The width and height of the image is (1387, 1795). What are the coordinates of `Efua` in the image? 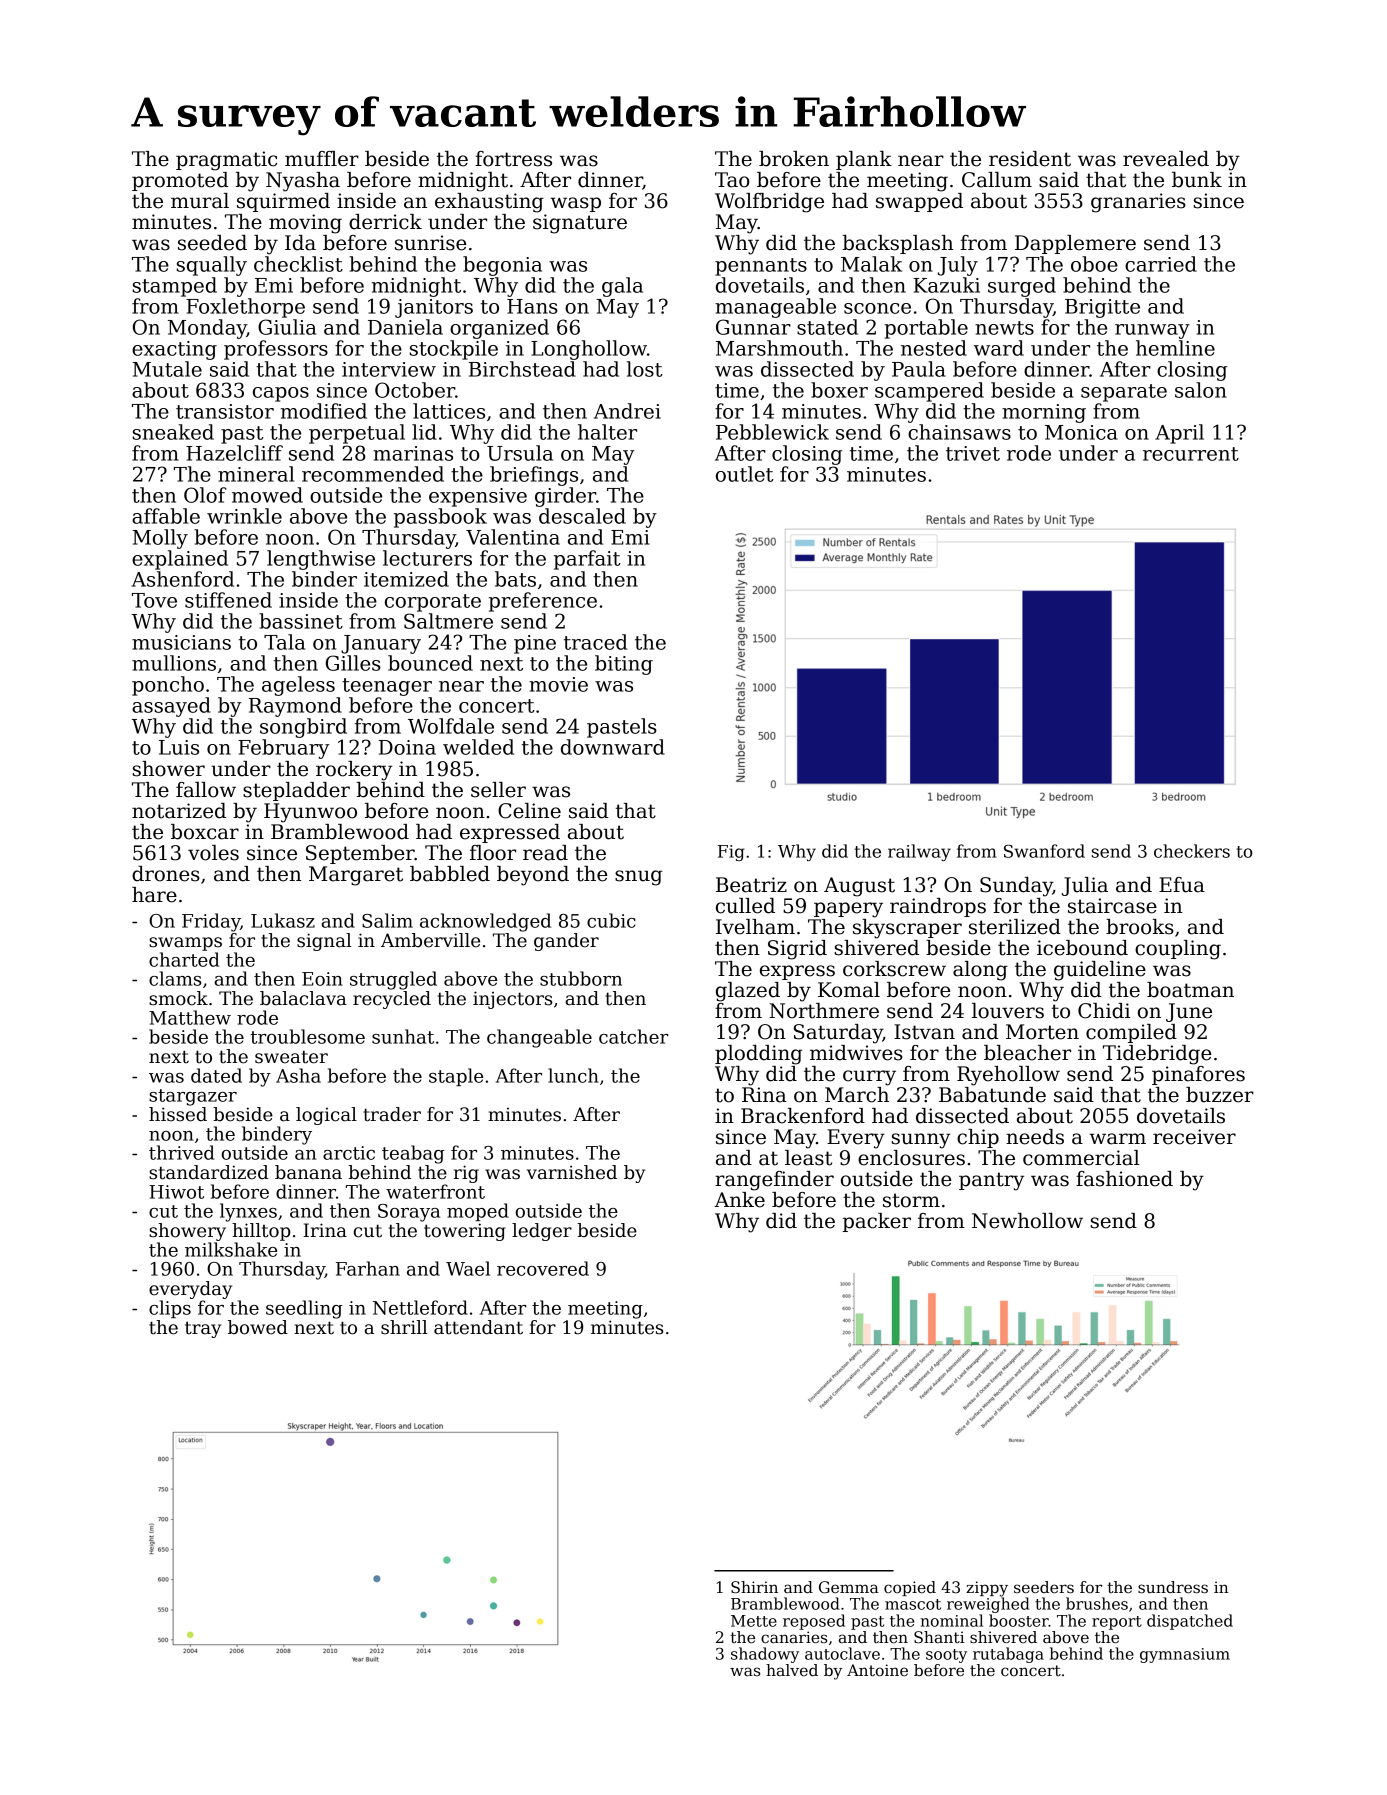 It's located at (1182, 885).
